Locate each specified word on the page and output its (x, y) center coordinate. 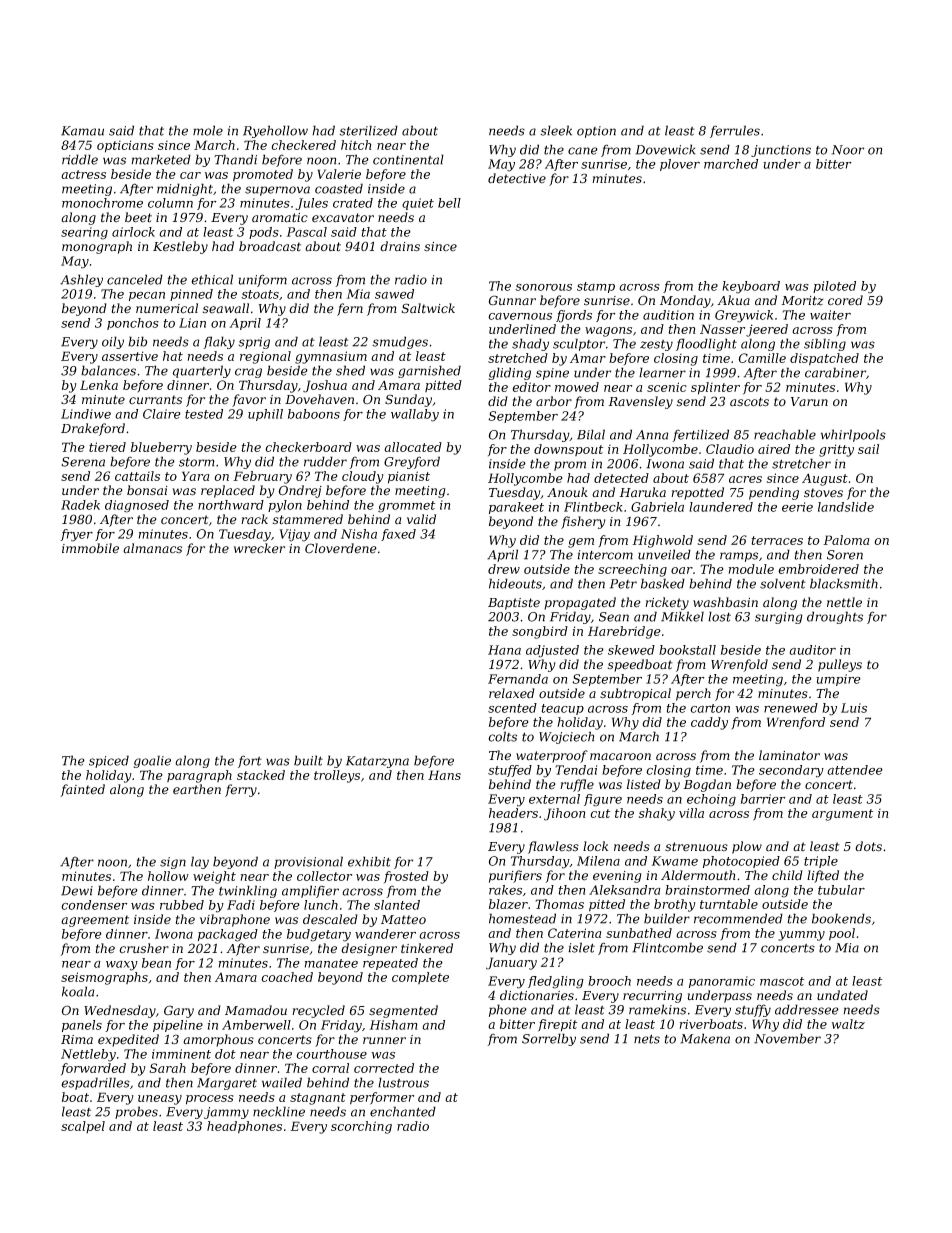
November (787, 1038)
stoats (260, 294)
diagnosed (137, 506)
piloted (834, 287)
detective (517, 178)
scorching (361, 1127)
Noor (847, 150)
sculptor (579, 344)
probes (136, 1112)
